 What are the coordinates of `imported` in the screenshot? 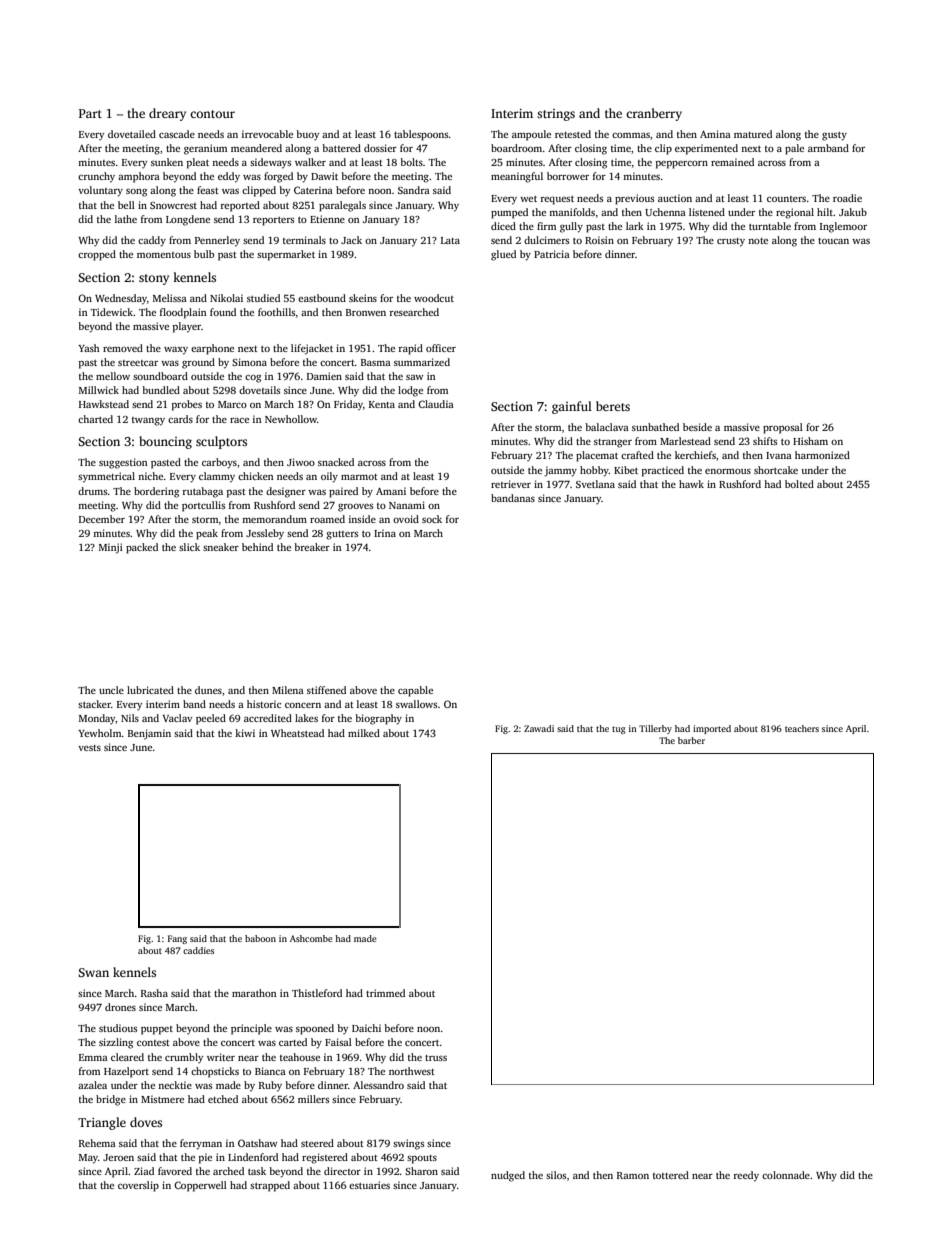 It's located at (712, 729).
